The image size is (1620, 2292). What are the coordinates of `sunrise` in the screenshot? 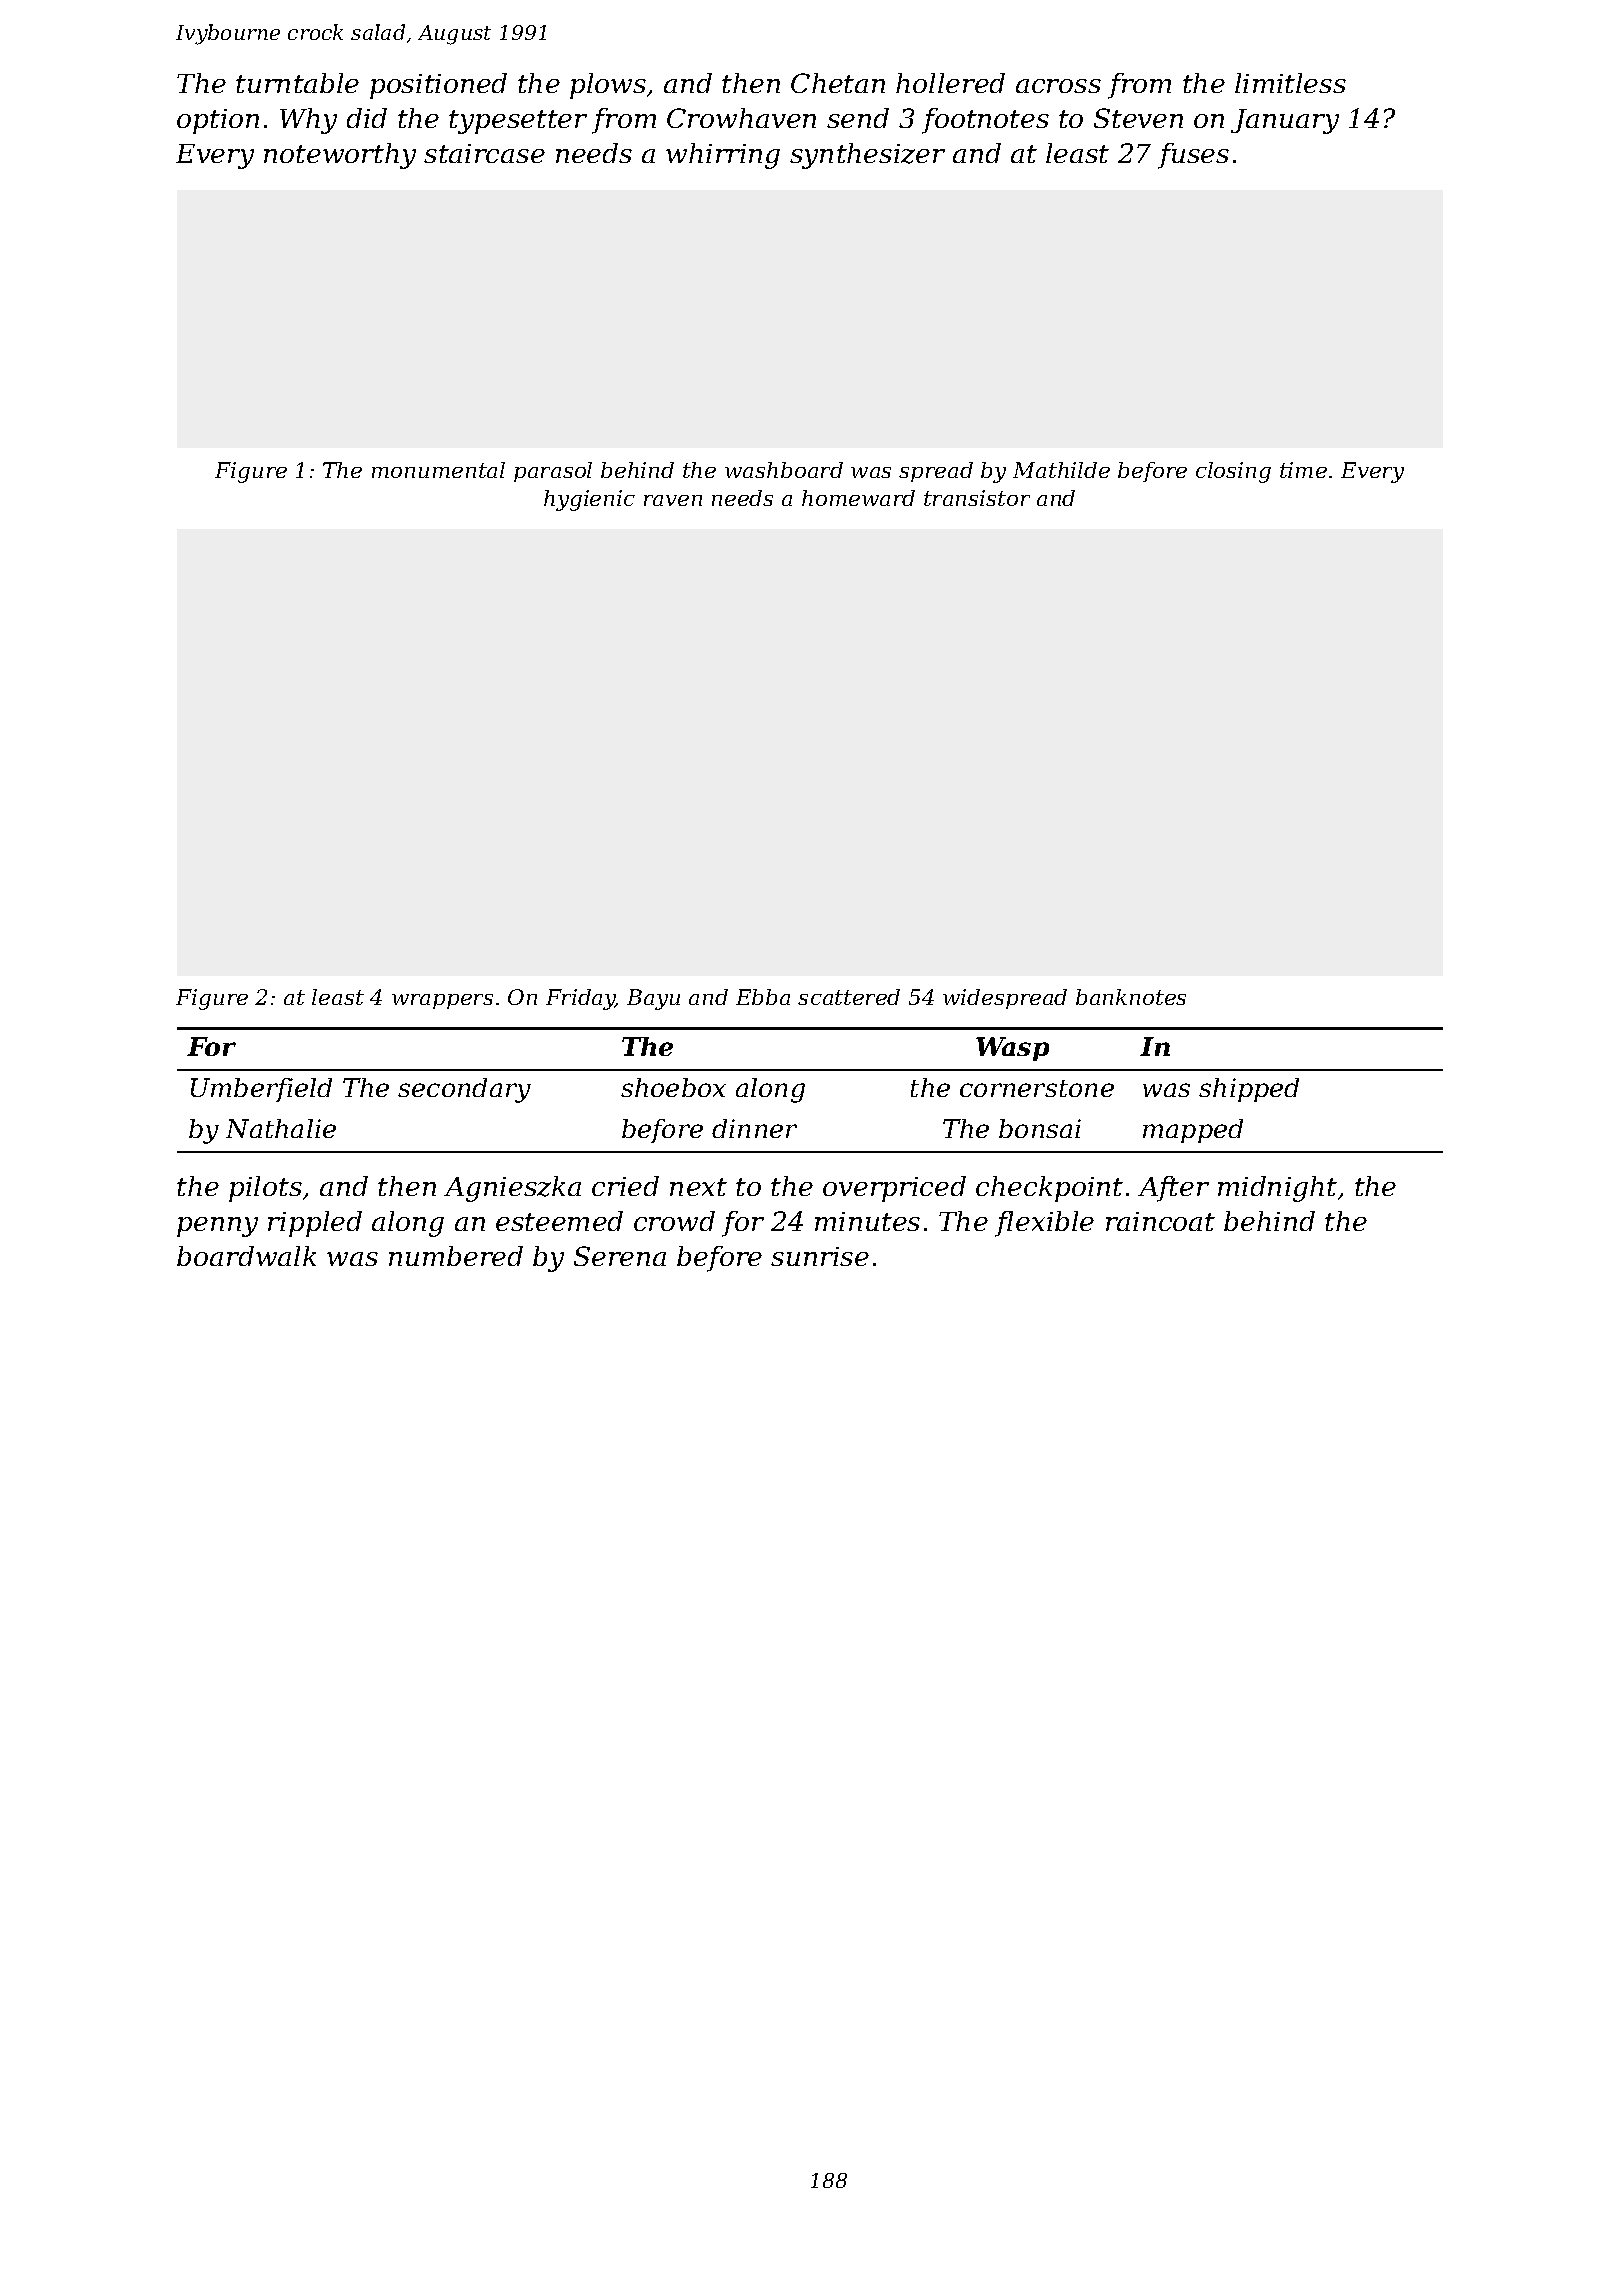 It's located at (820, 1256).
